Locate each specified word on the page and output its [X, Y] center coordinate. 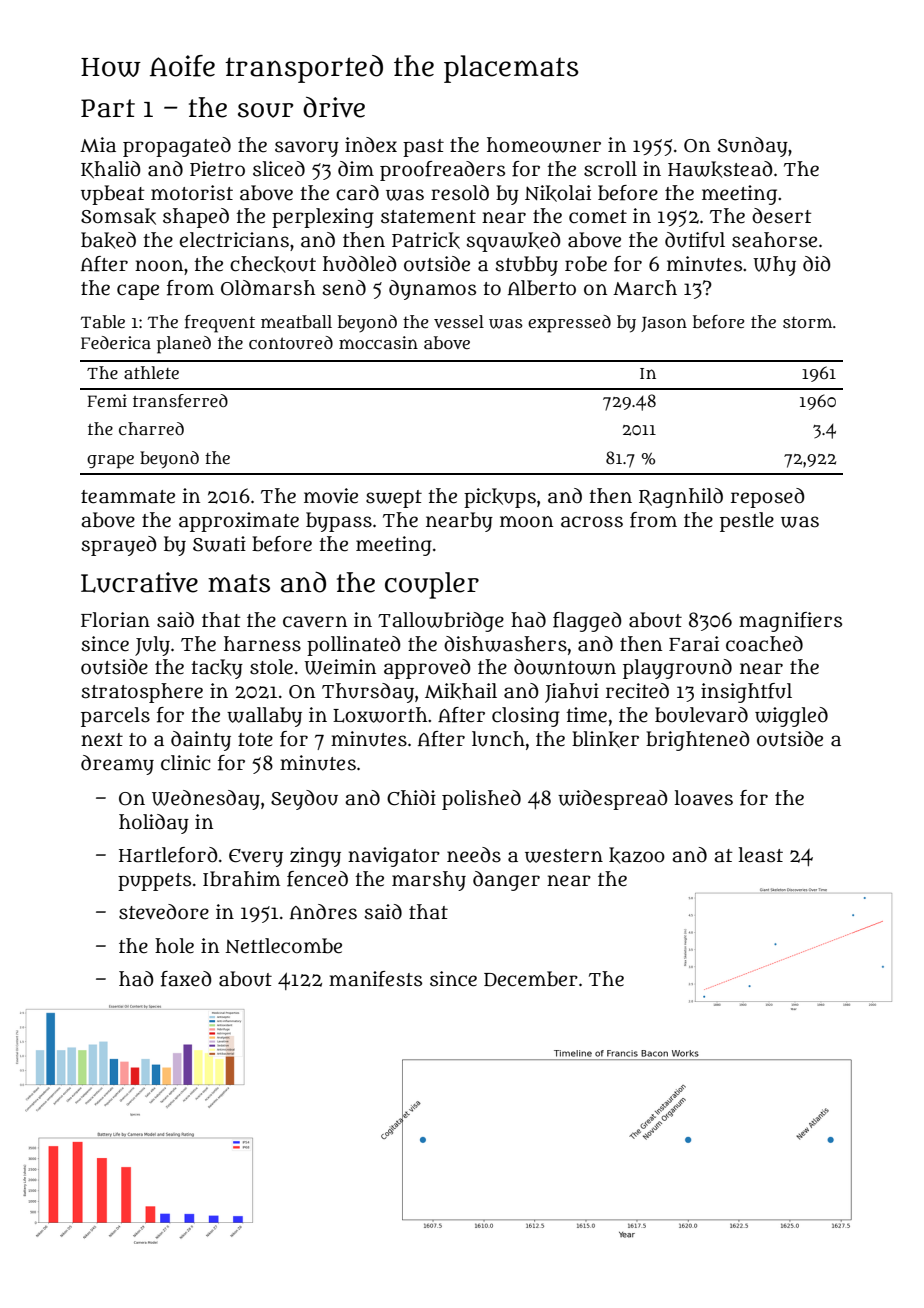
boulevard [701, 715]
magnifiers [790, 622]
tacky [217, 669]
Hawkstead [720, 169]
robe [586, 264]
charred [151, 428]
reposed [768, 498]
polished [481, 800]
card [357, 193]
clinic [185, 763]
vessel [459, 321]
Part [108, 108]
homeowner [544, 145]
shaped [196, 218]
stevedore [164, 912]
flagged [587, 622]
